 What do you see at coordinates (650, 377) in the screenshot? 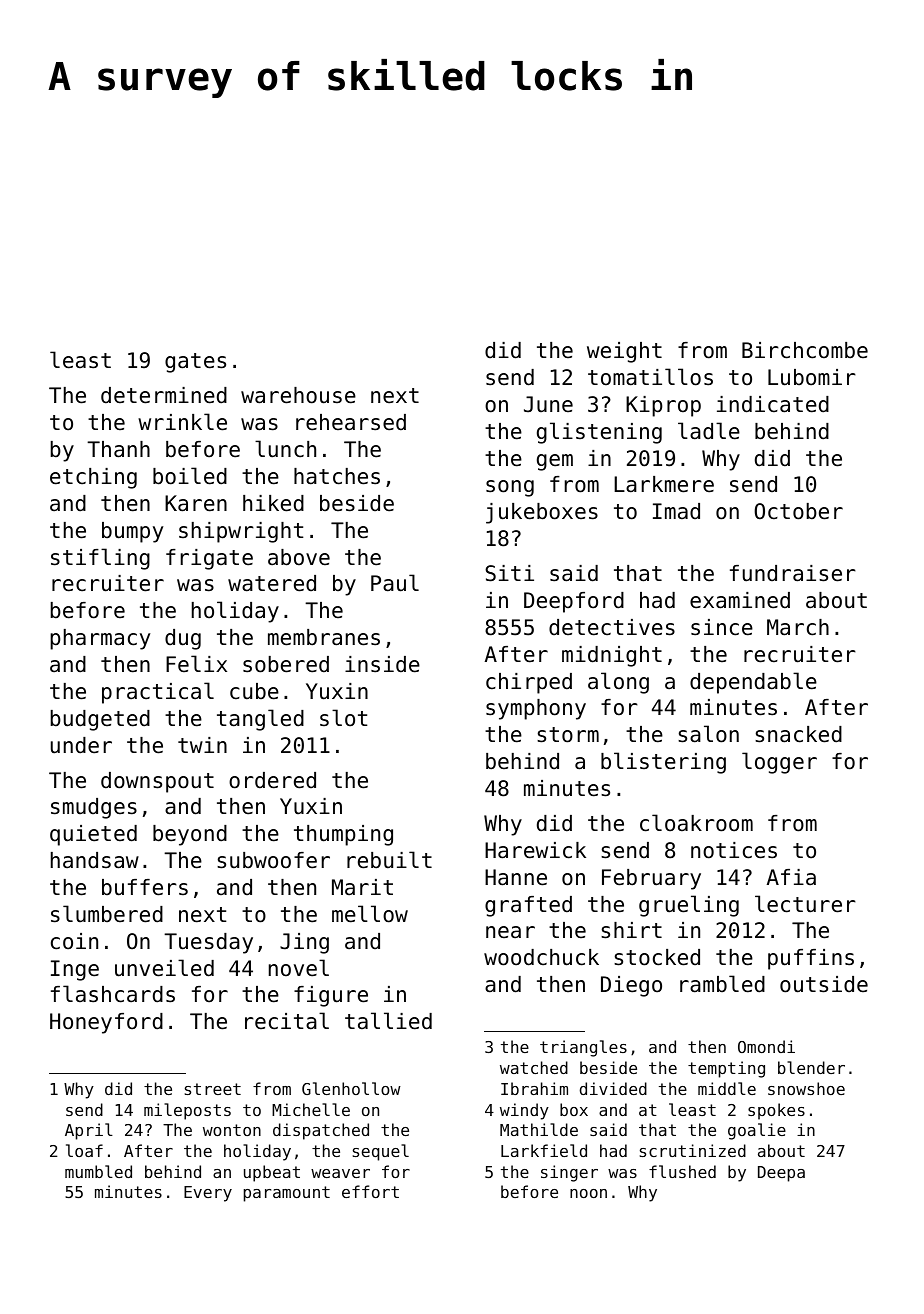
I see `tomatillos` at bounding box center [650, 377].
